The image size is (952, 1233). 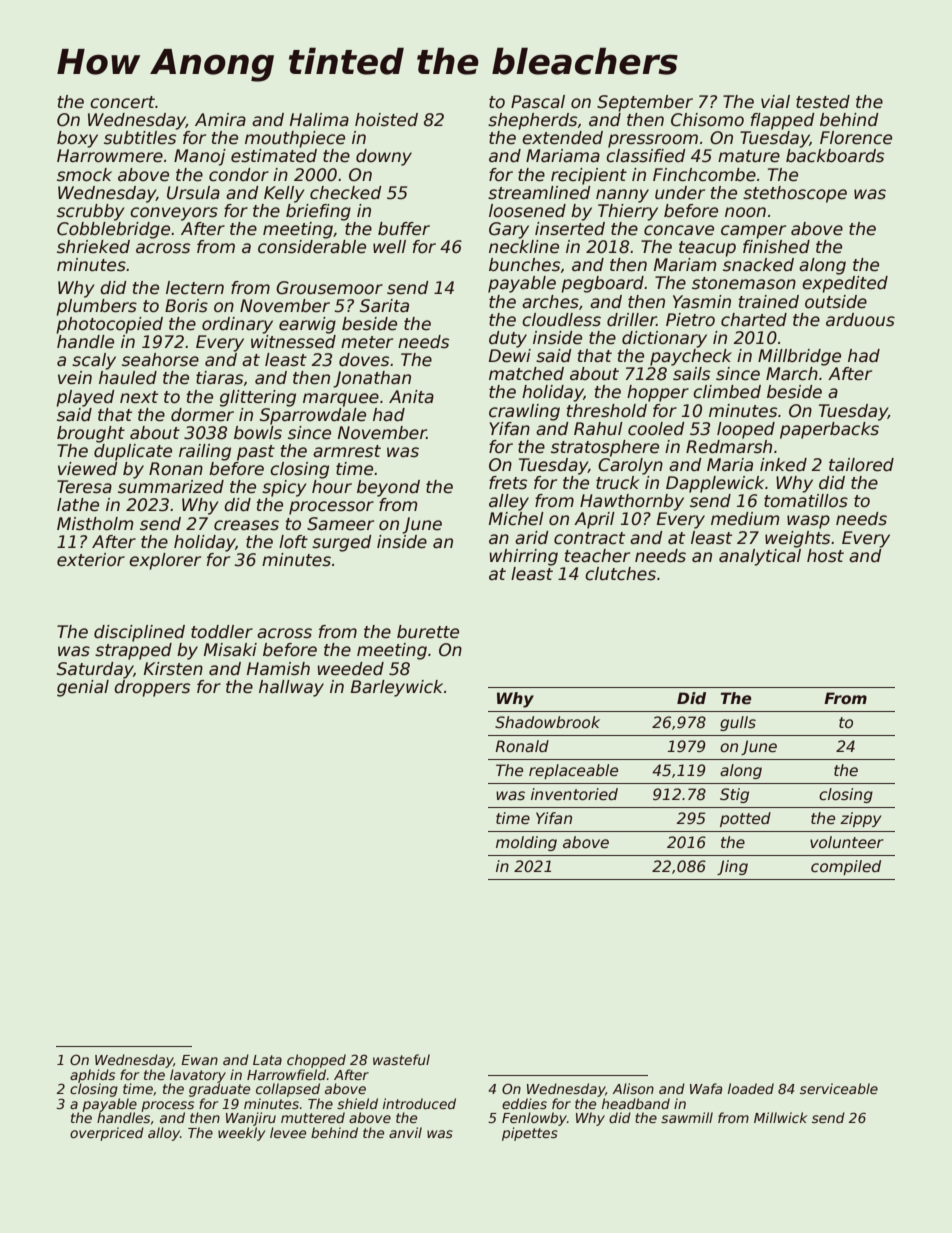 I want to click on hallway, so click(x=291, y=688).
